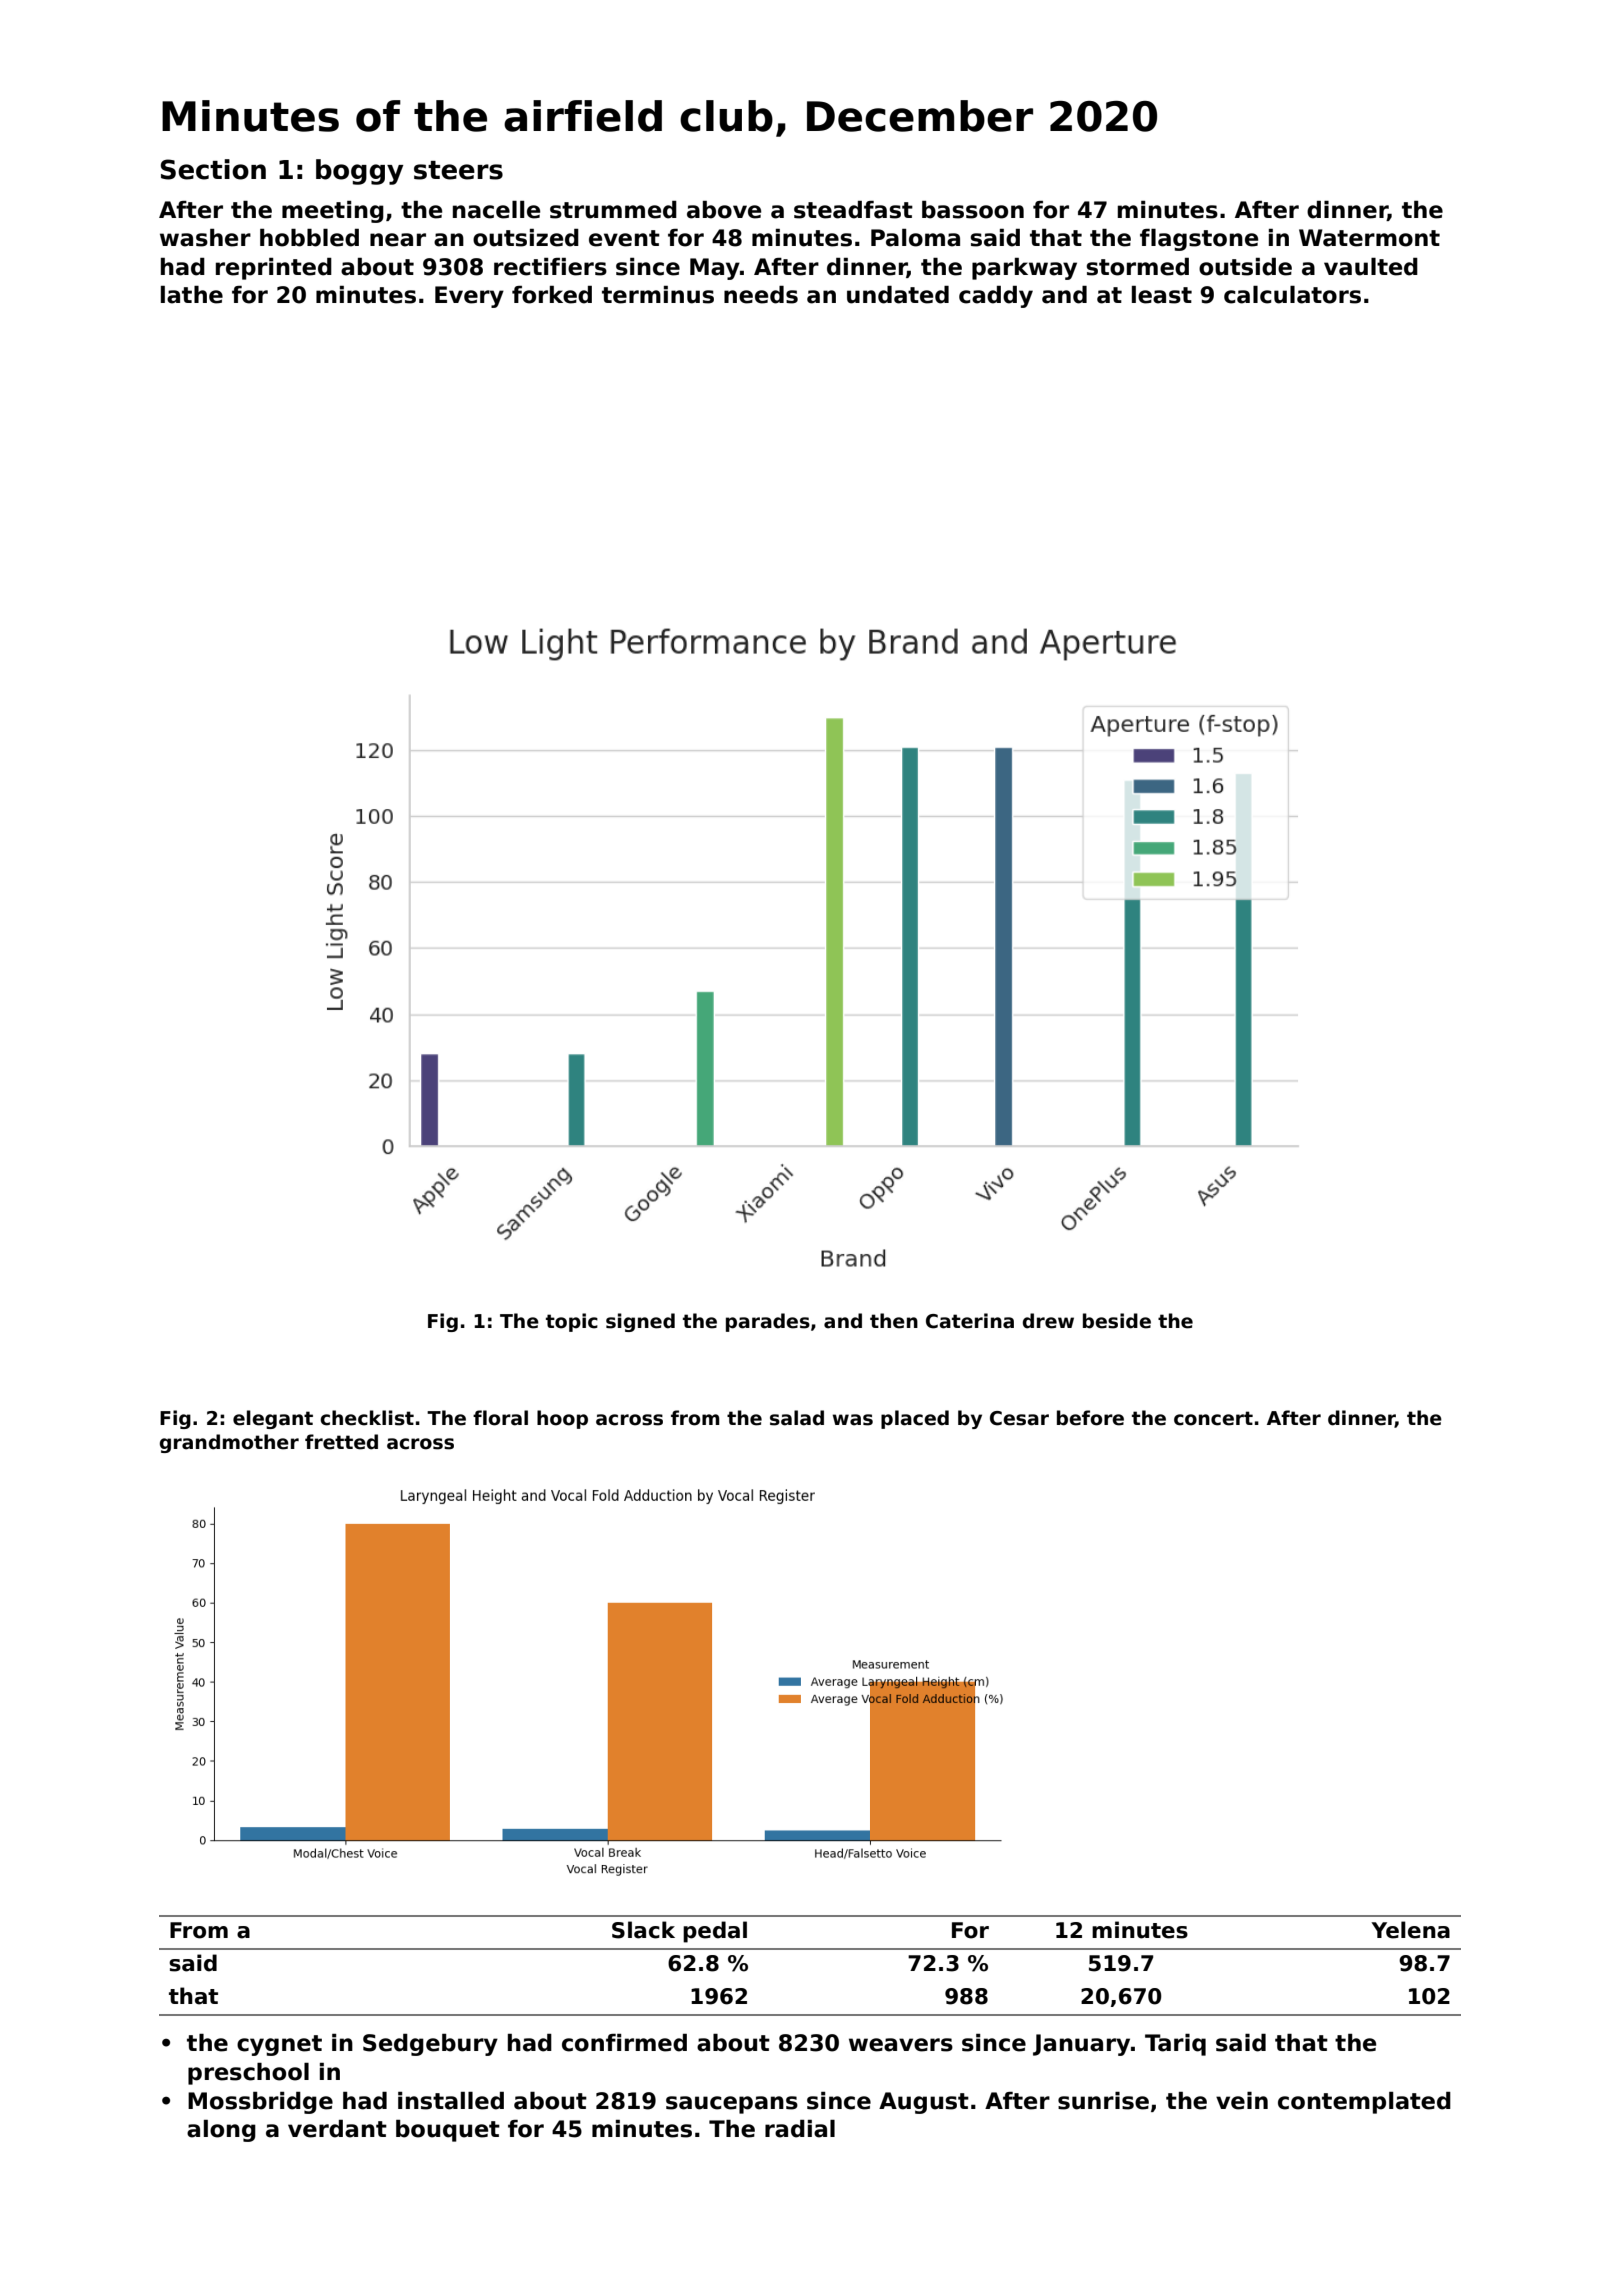  What do you see at coordinates (1410, 1930) in the screenshot?
I see `Yelena` at bounding box center [1410, 1930].
